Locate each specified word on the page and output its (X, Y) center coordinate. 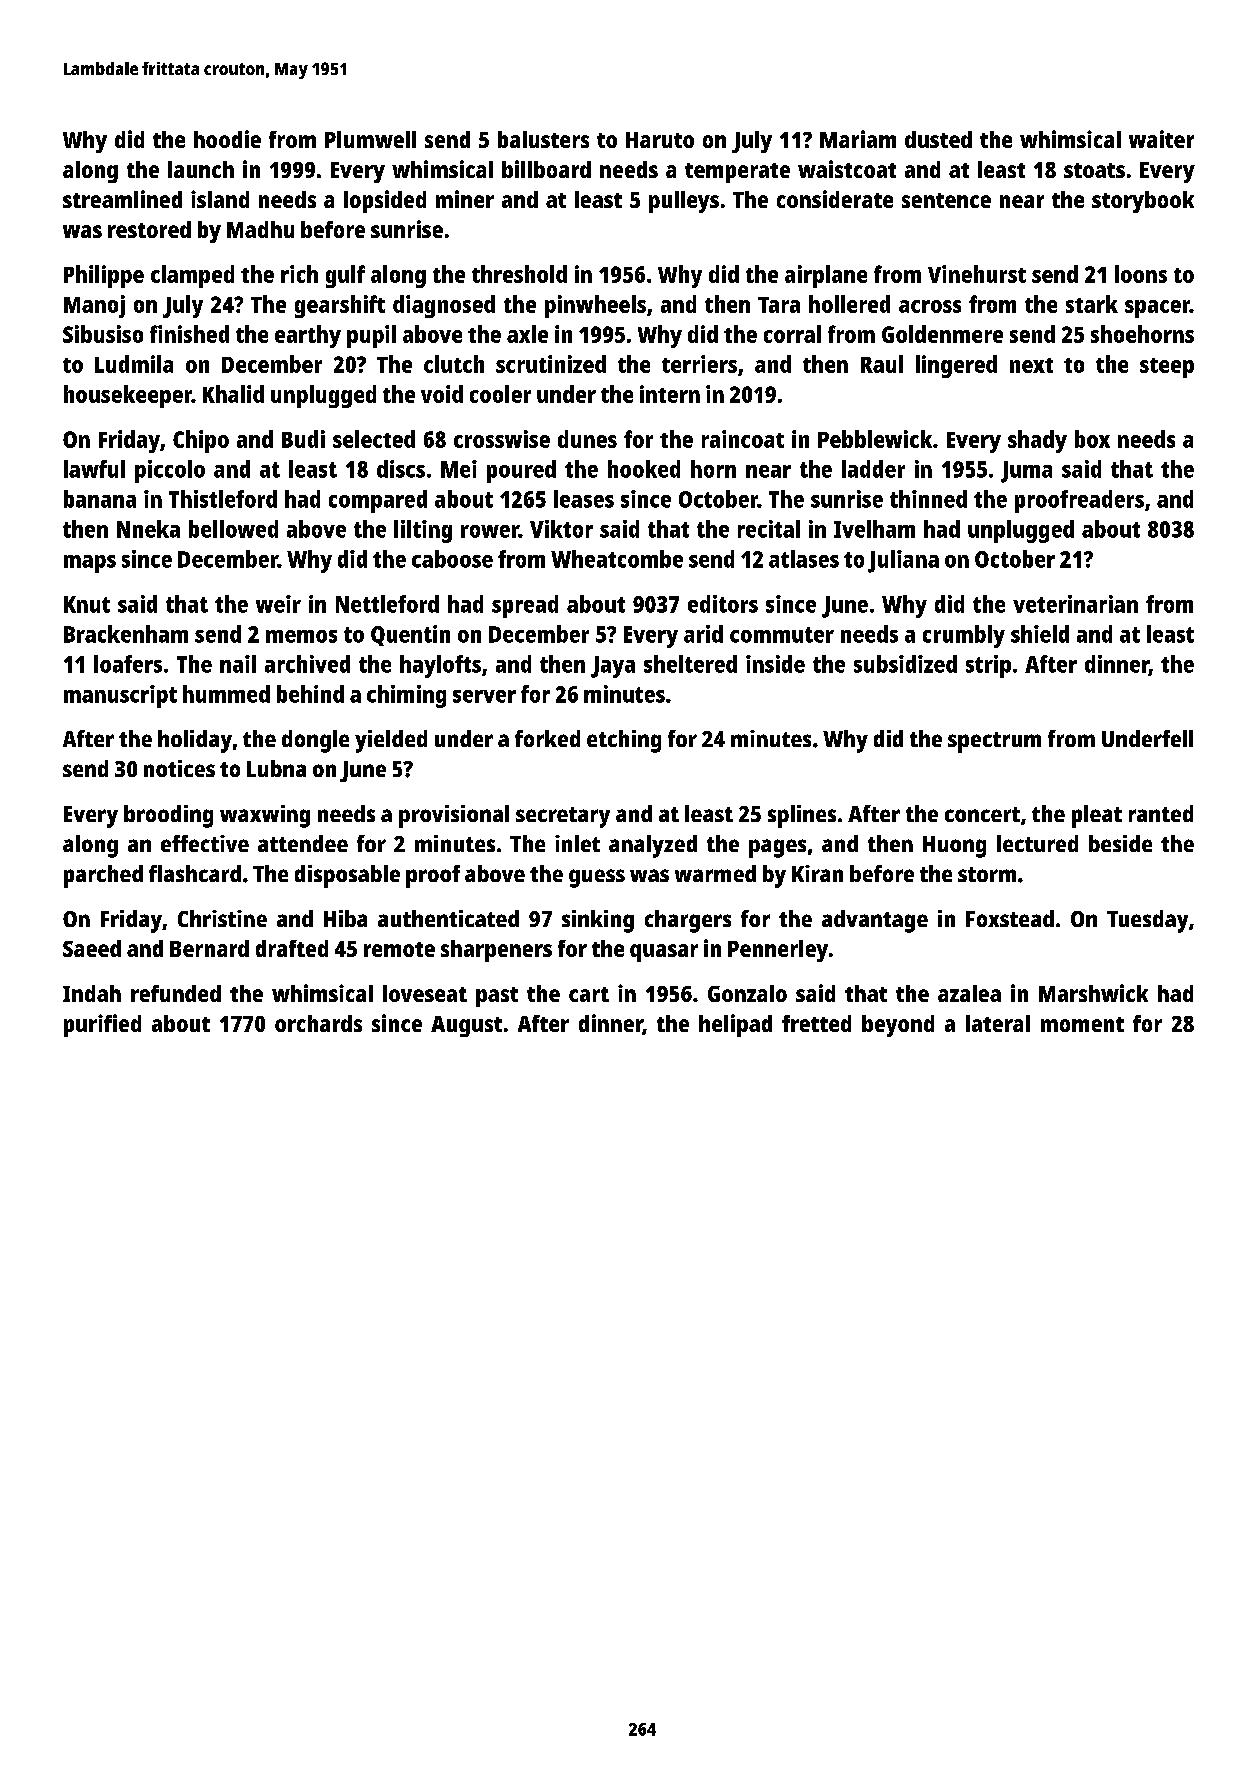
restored (149, 229)
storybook (1143, 202)
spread (525, 606)
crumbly (964, 636)
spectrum (994, 742)
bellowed (233, 529)
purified (102, 1025)
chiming (406, 696)
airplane (826, 276)
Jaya (613, 667)
